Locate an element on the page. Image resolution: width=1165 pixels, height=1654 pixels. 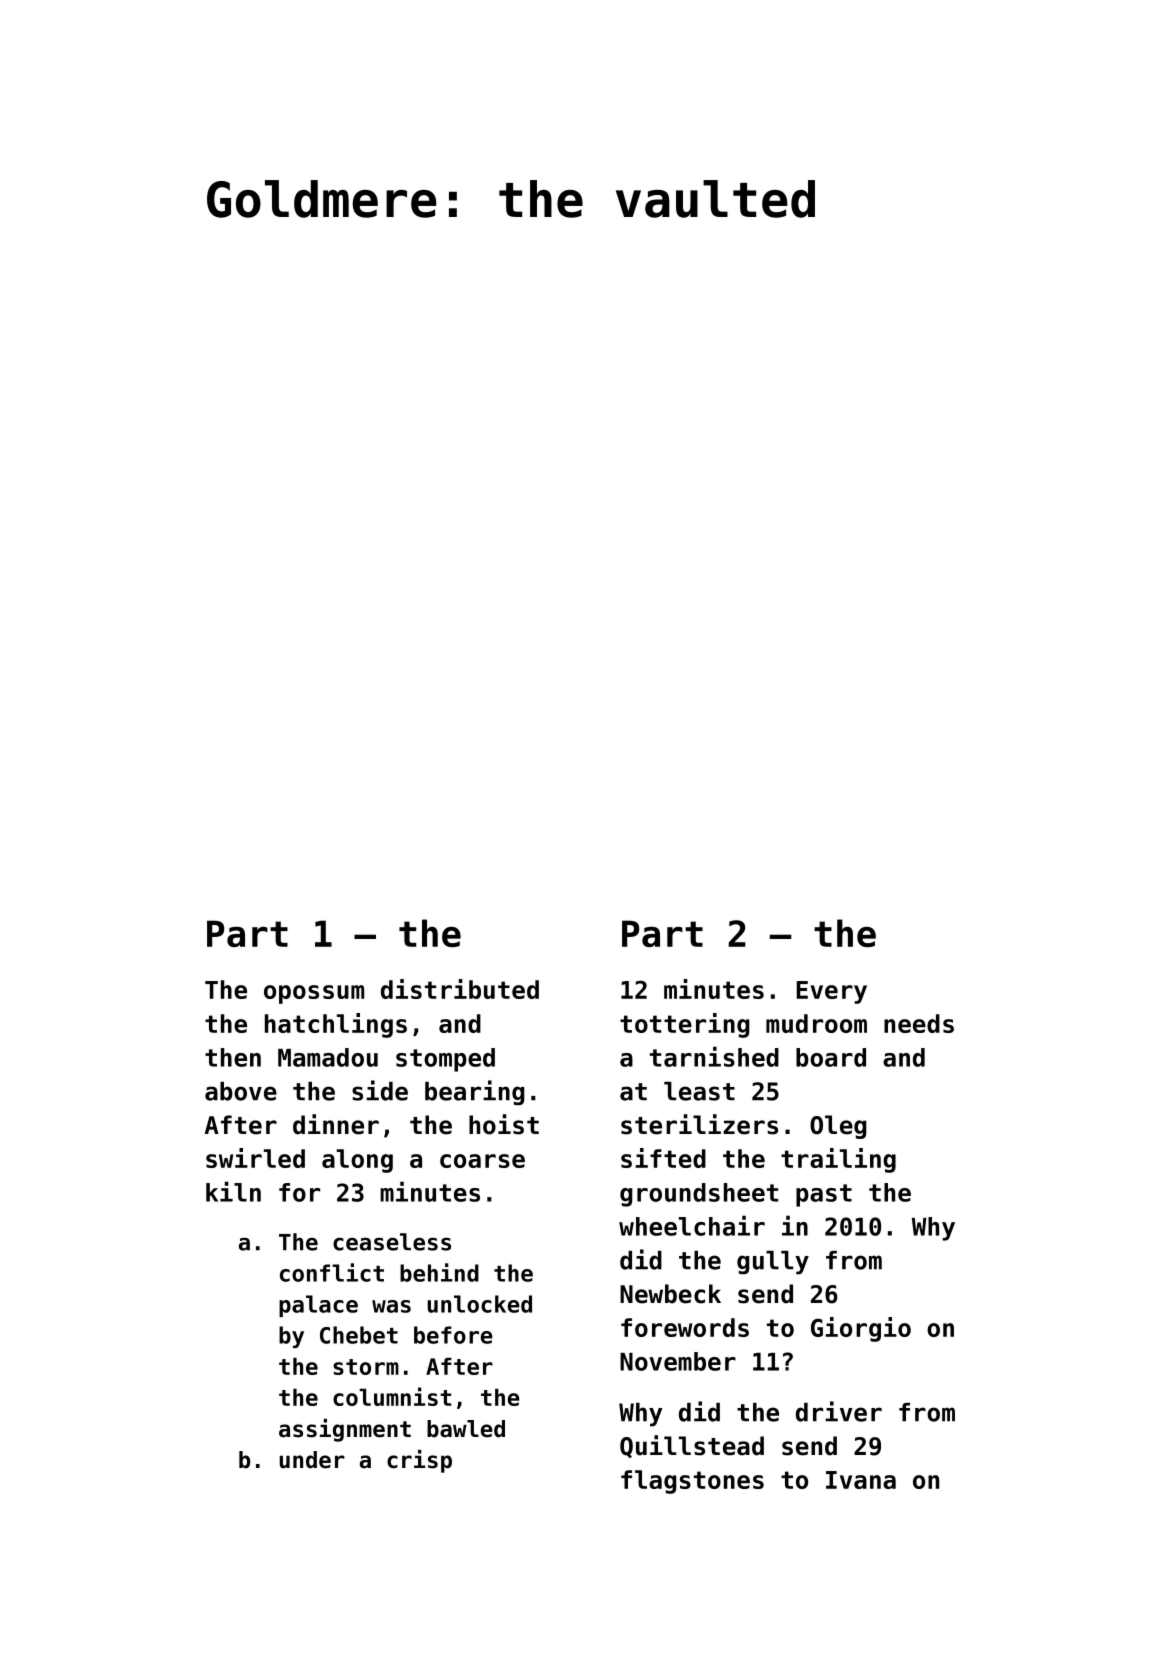
needs is located at coordinates (919, 1023).
